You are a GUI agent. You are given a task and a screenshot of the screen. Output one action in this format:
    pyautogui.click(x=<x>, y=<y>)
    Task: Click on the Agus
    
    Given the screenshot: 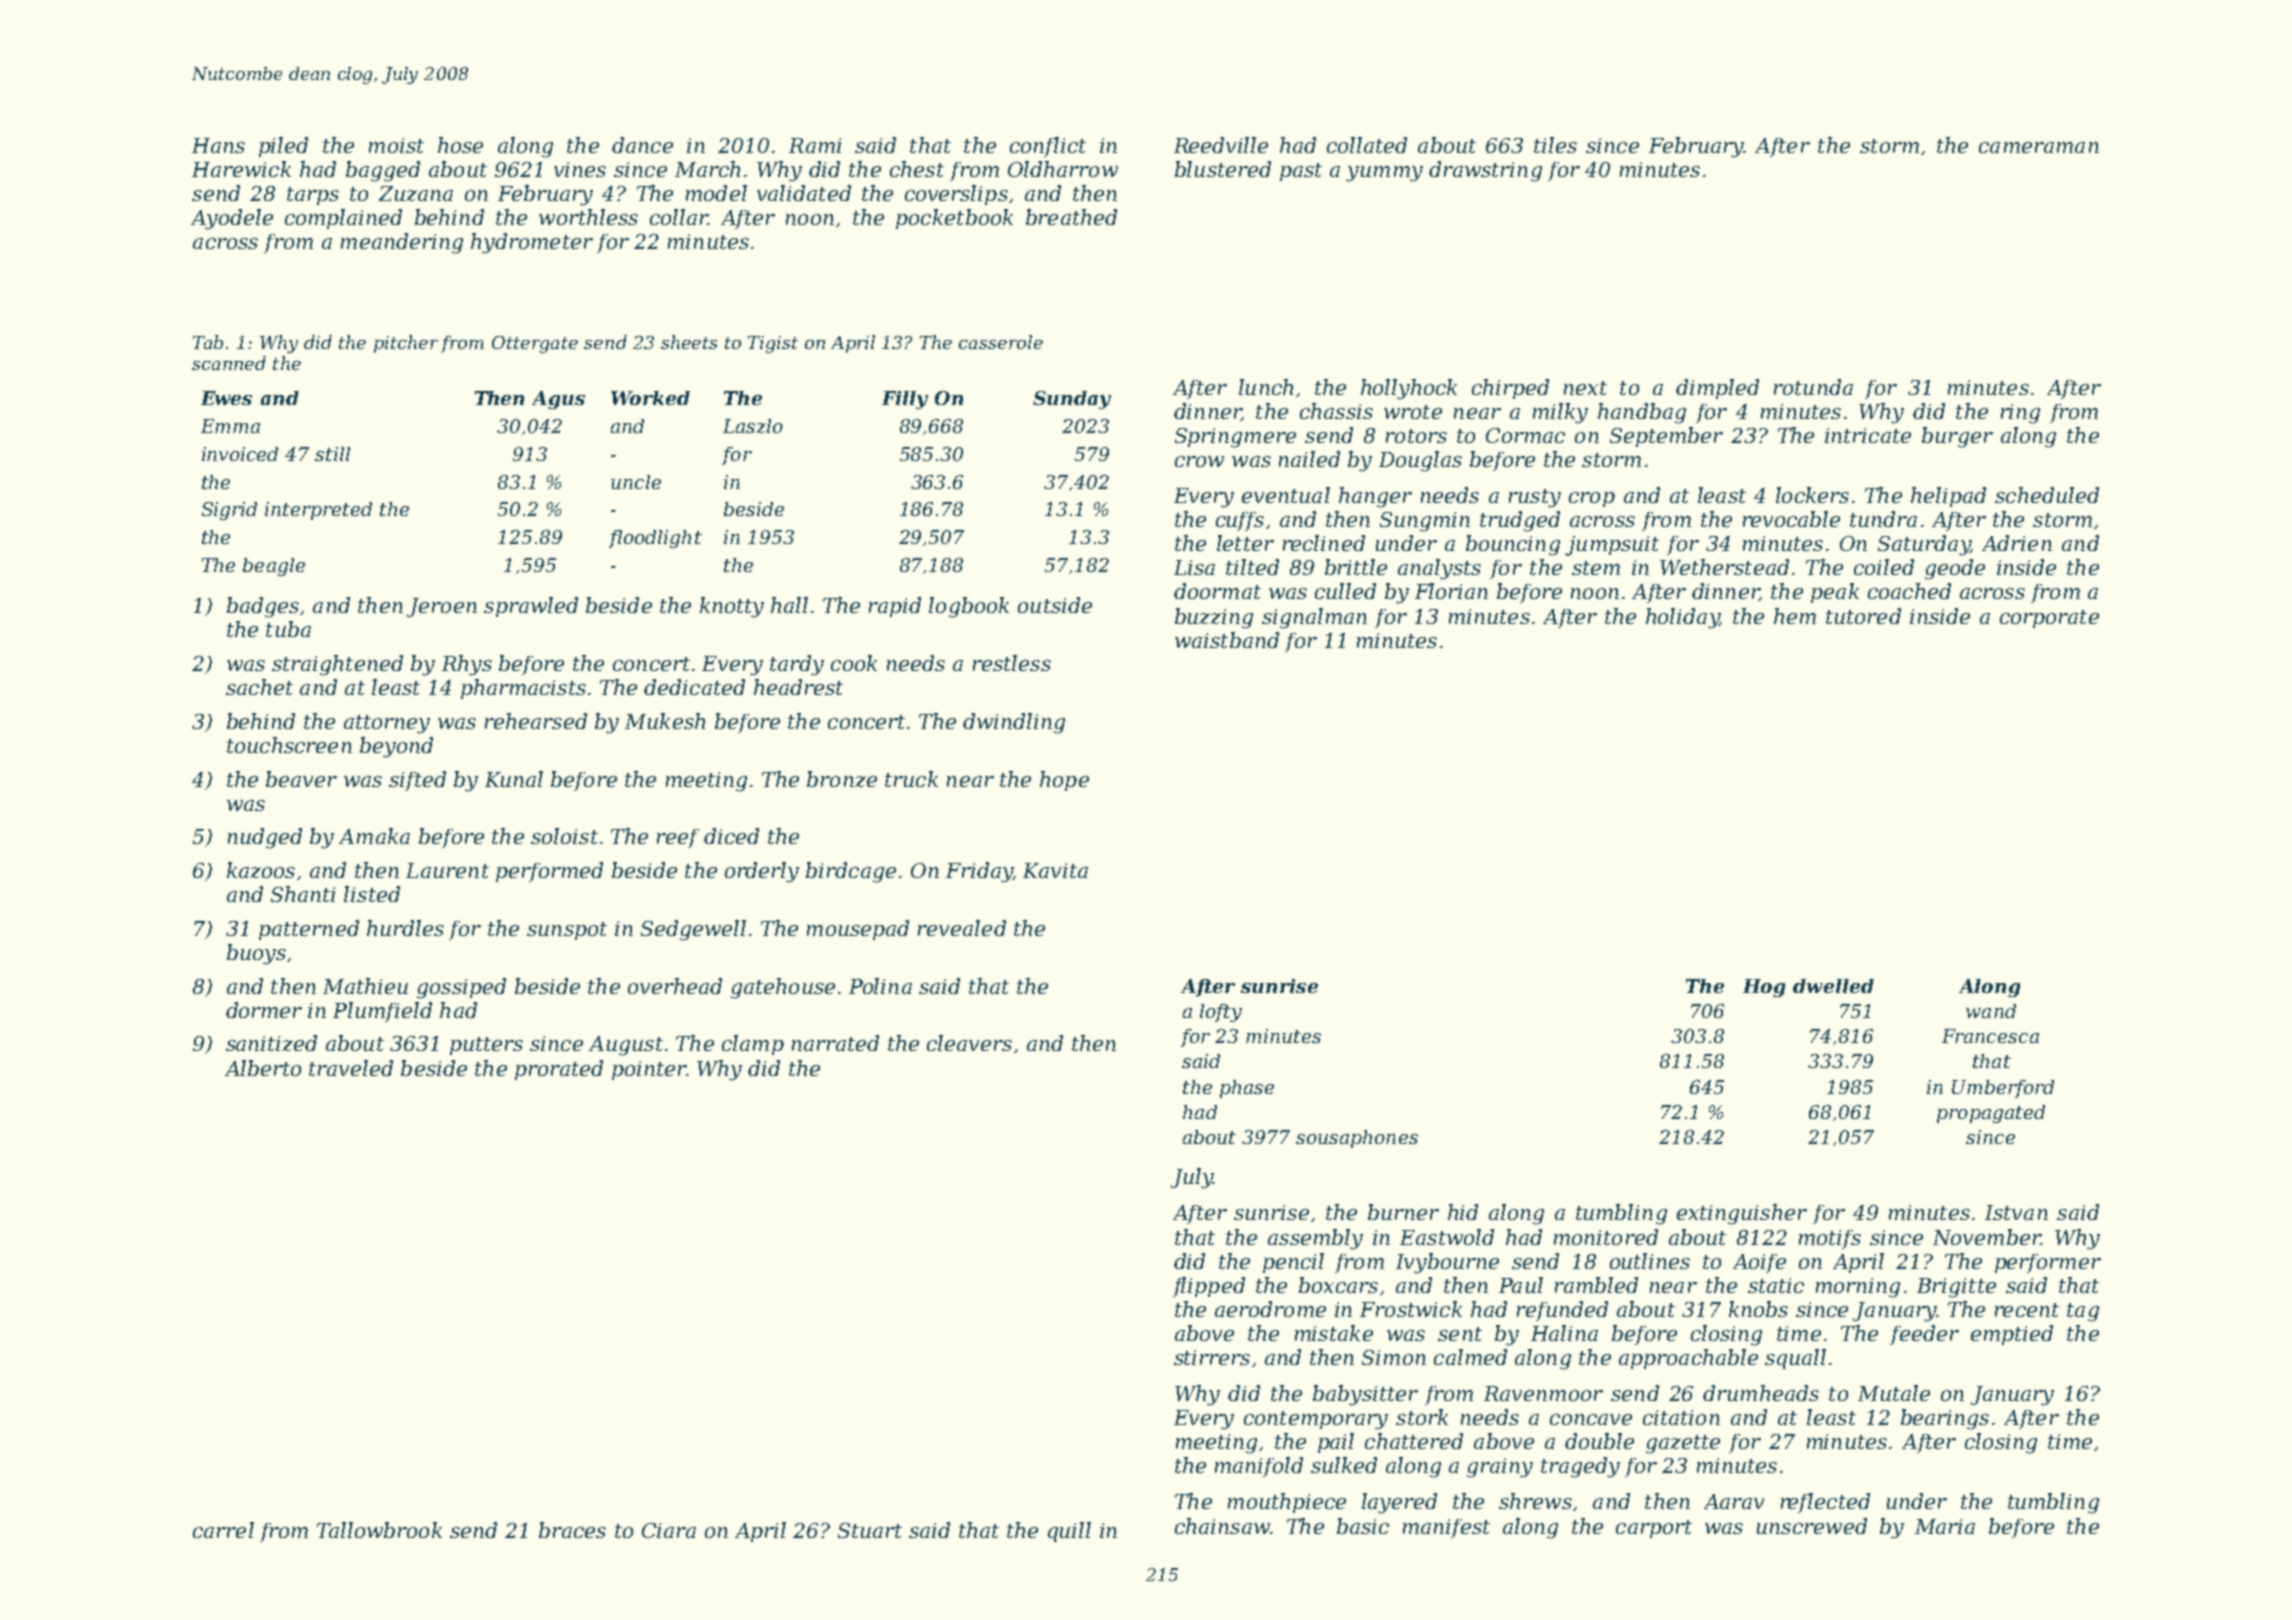 What is the action you would take?
    pyautogui.click(x=558, y=400)
